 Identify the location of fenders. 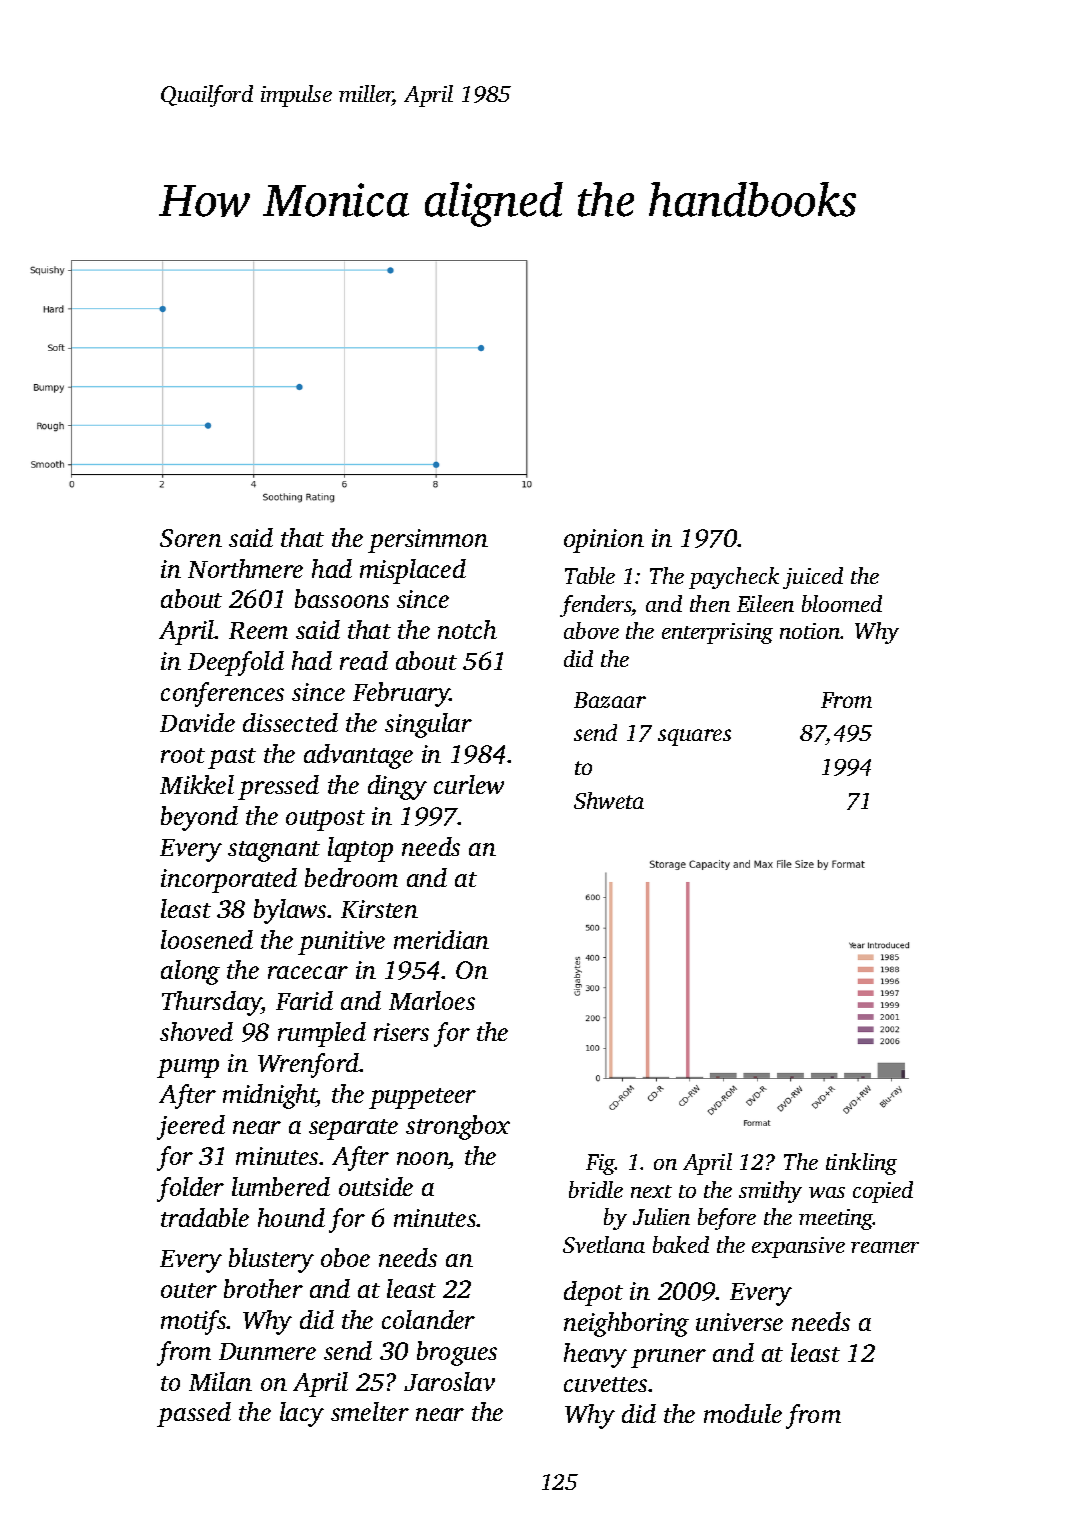
(596, 606).
